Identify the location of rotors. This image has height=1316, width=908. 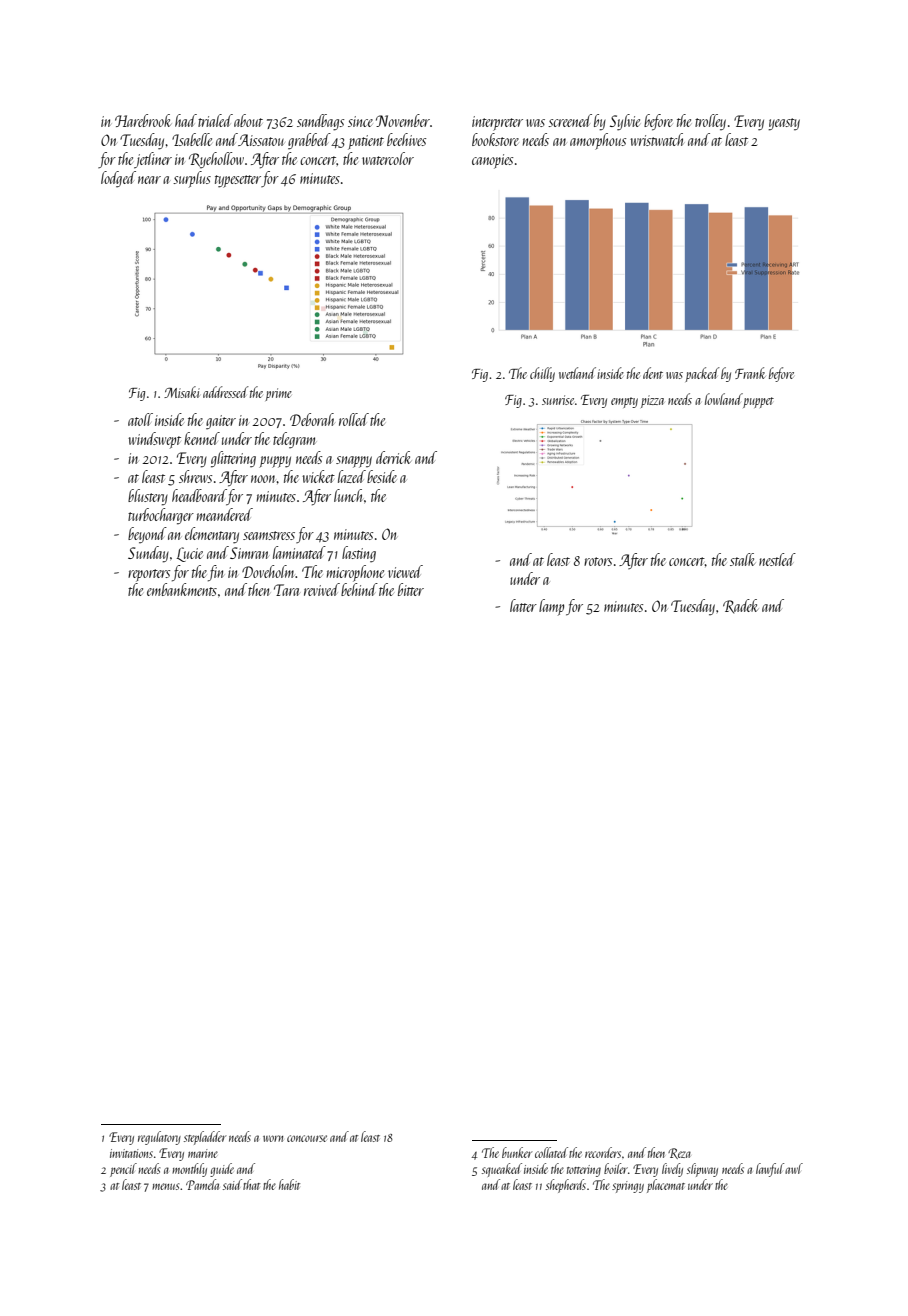
(598, 561).
